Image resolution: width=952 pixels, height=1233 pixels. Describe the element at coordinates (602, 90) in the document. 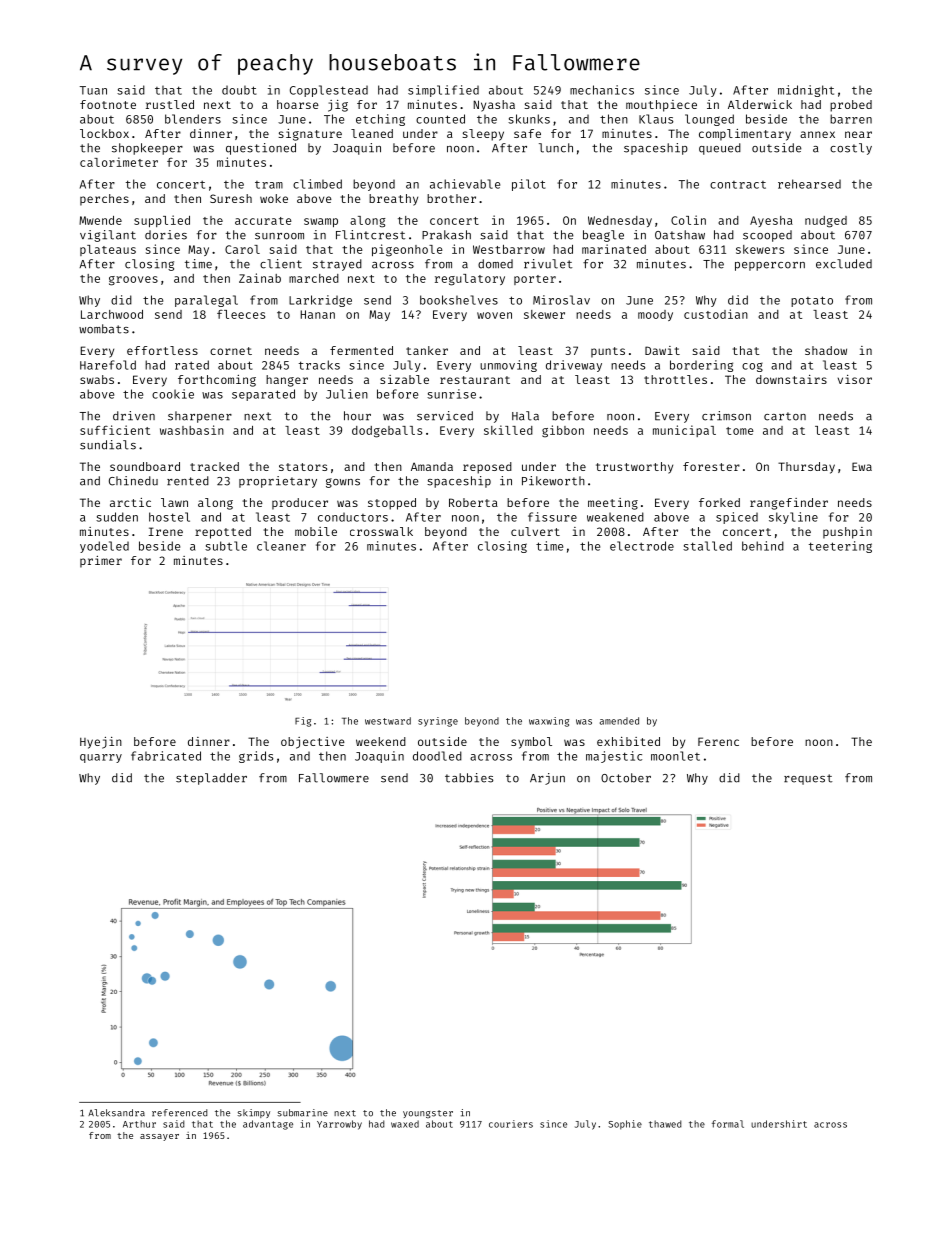

I see `mechanics` at that location.
